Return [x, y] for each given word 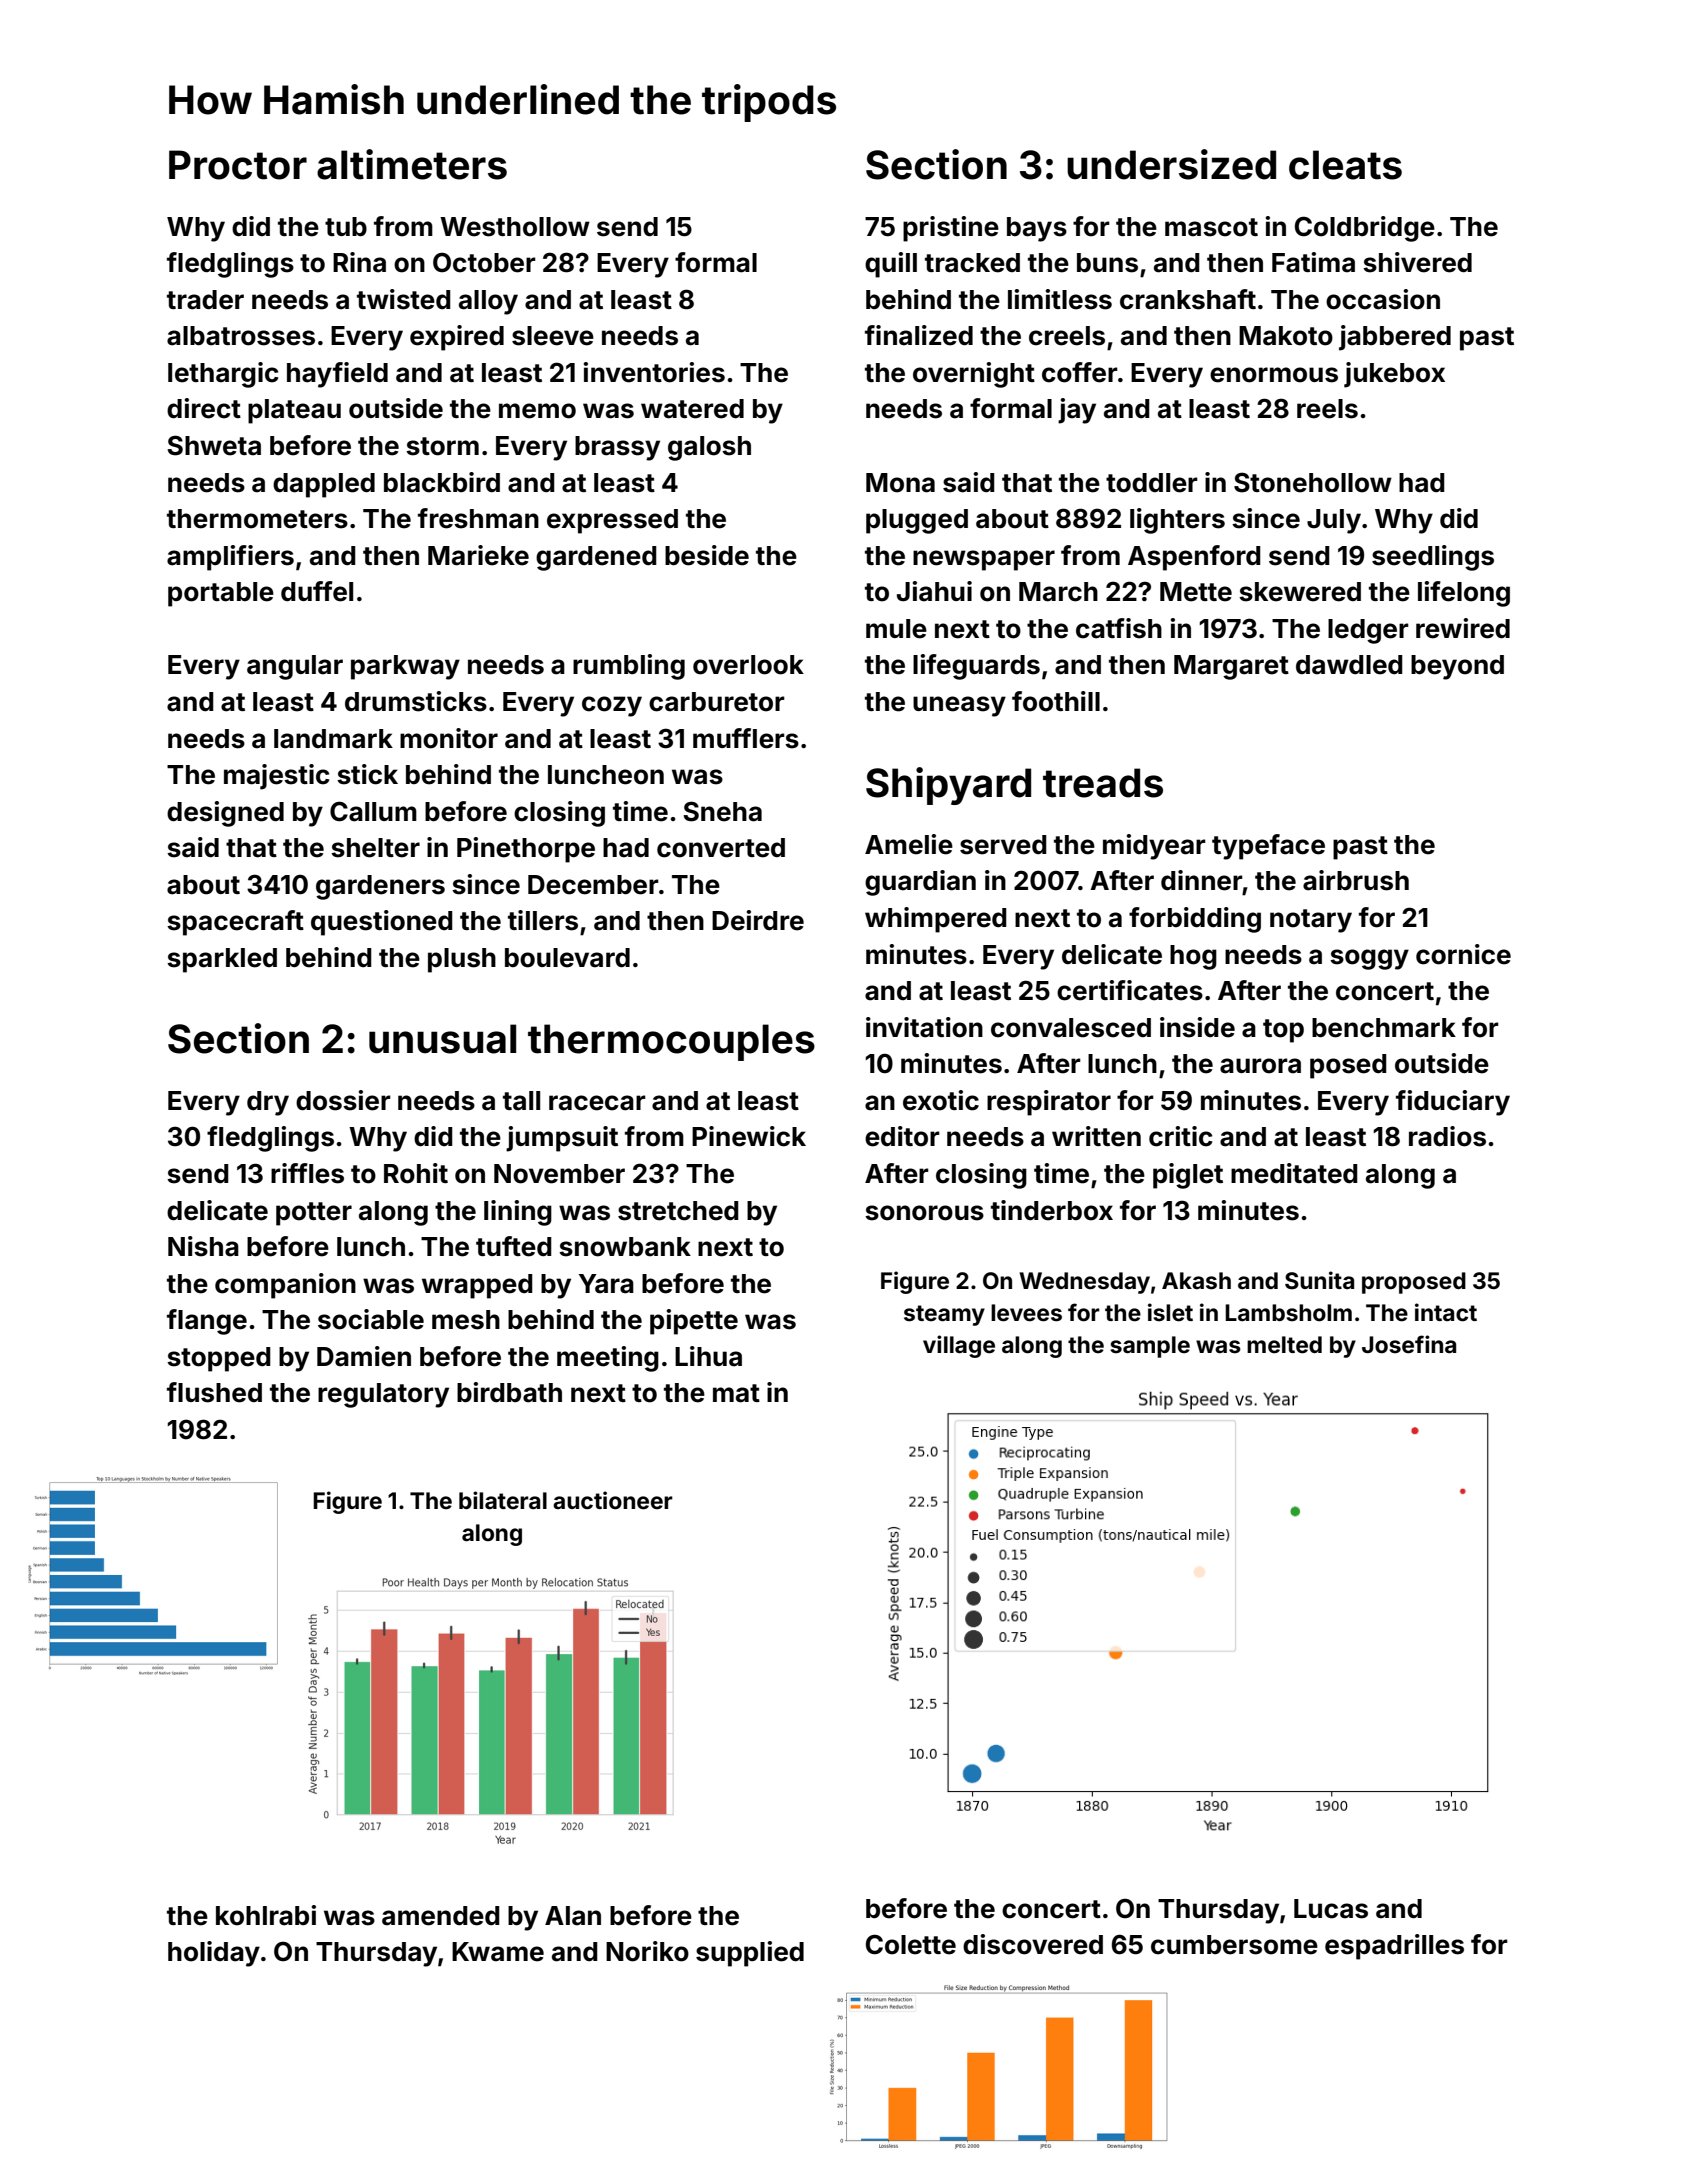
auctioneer [613, 1500]
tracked [972, 263]
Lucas [1331, 1909]
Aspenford [1194, 558]
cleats [1345, 165]
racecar [597, 1103]
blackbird [442, 482]
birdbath [509, 1392]
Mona [900, 483]
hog [1193, 957]
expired [457, 338]
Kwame [498, 1952]
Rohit [416, 1173]
